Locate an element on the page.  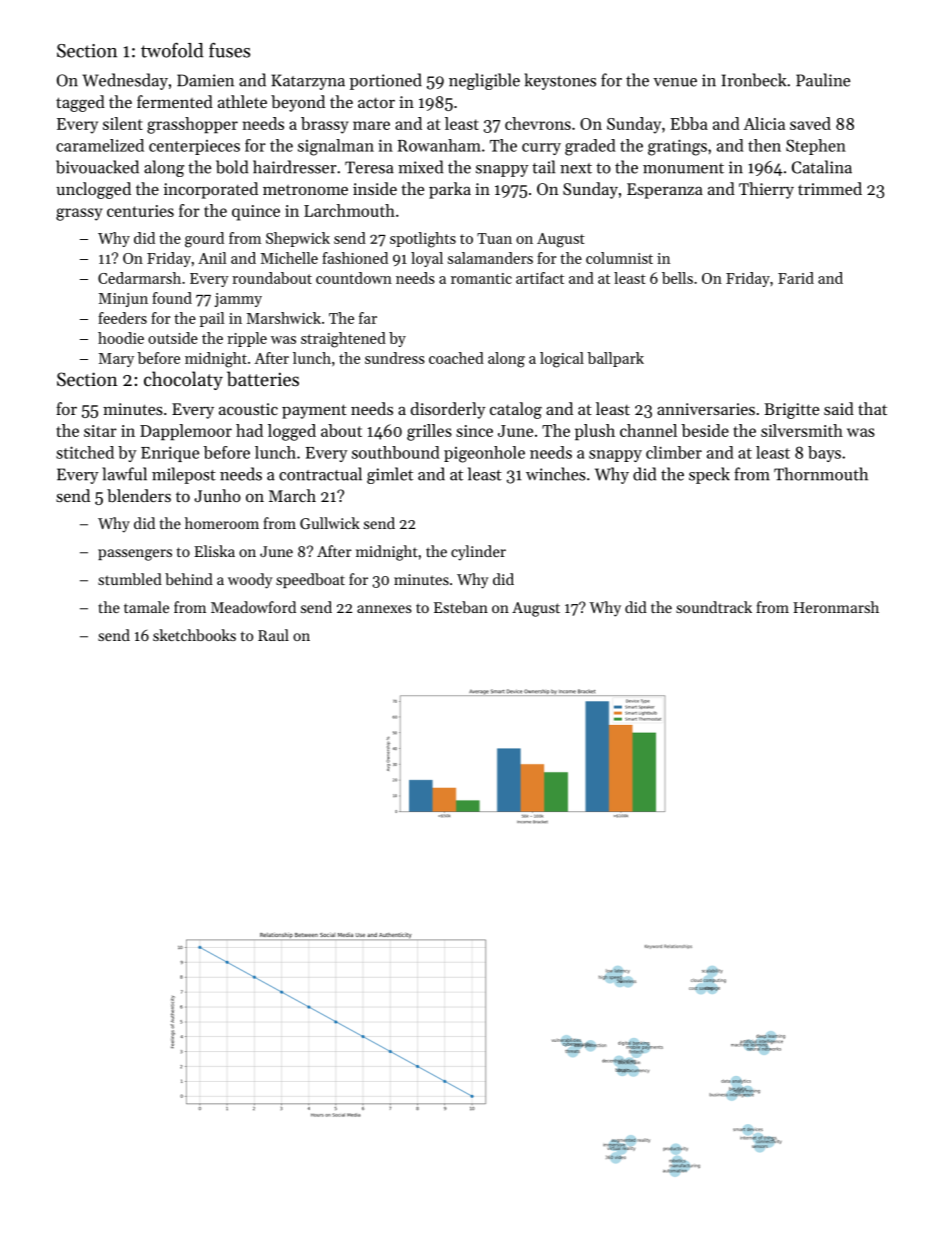
twofold is located at coordinates (172, 50).
